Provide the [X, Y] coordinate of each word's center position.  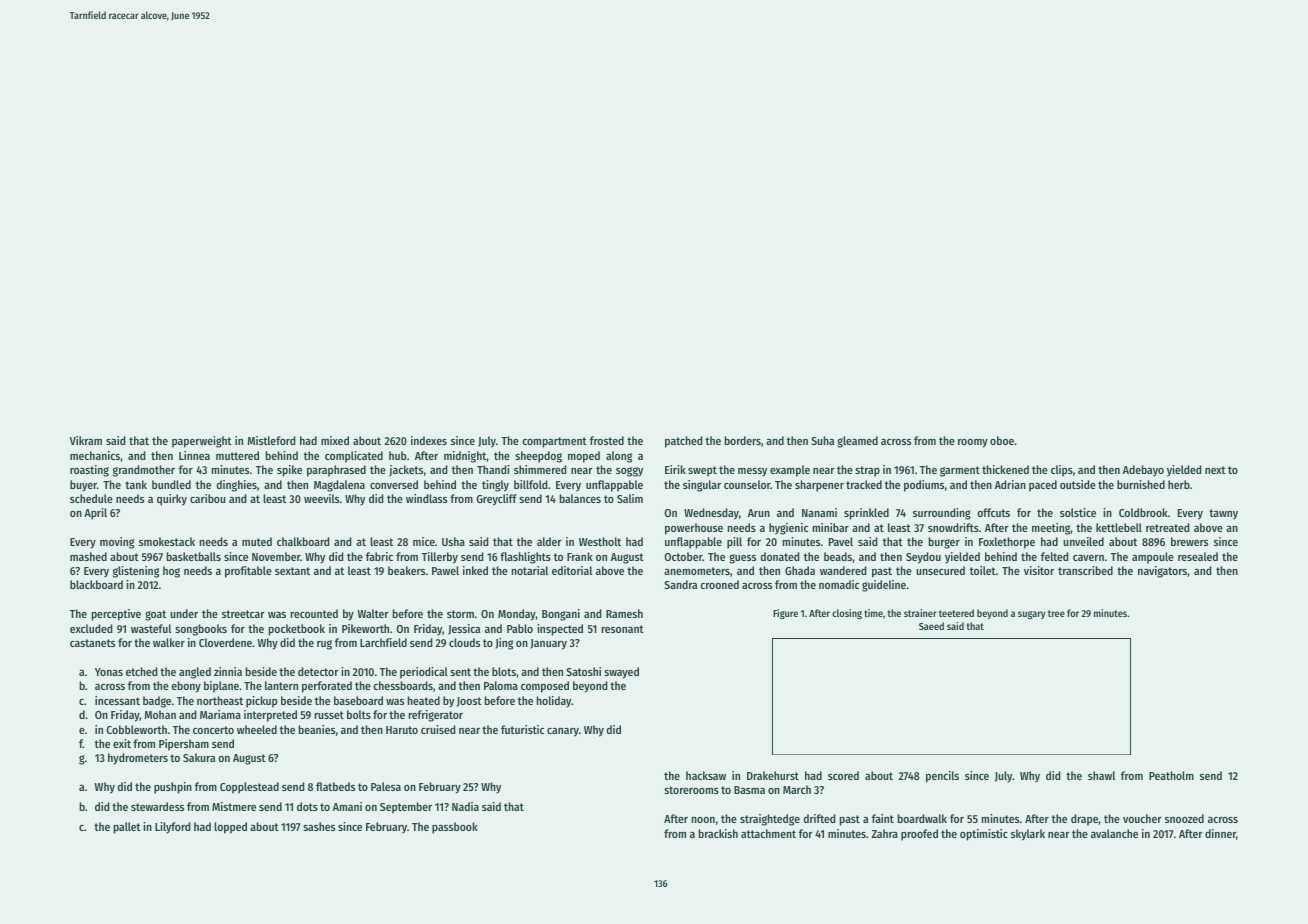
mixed [335, 440]
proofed [919, 835]
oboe [1002, 440]
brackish [718, 833]
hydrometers [138, 759]
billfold [531, 484]
